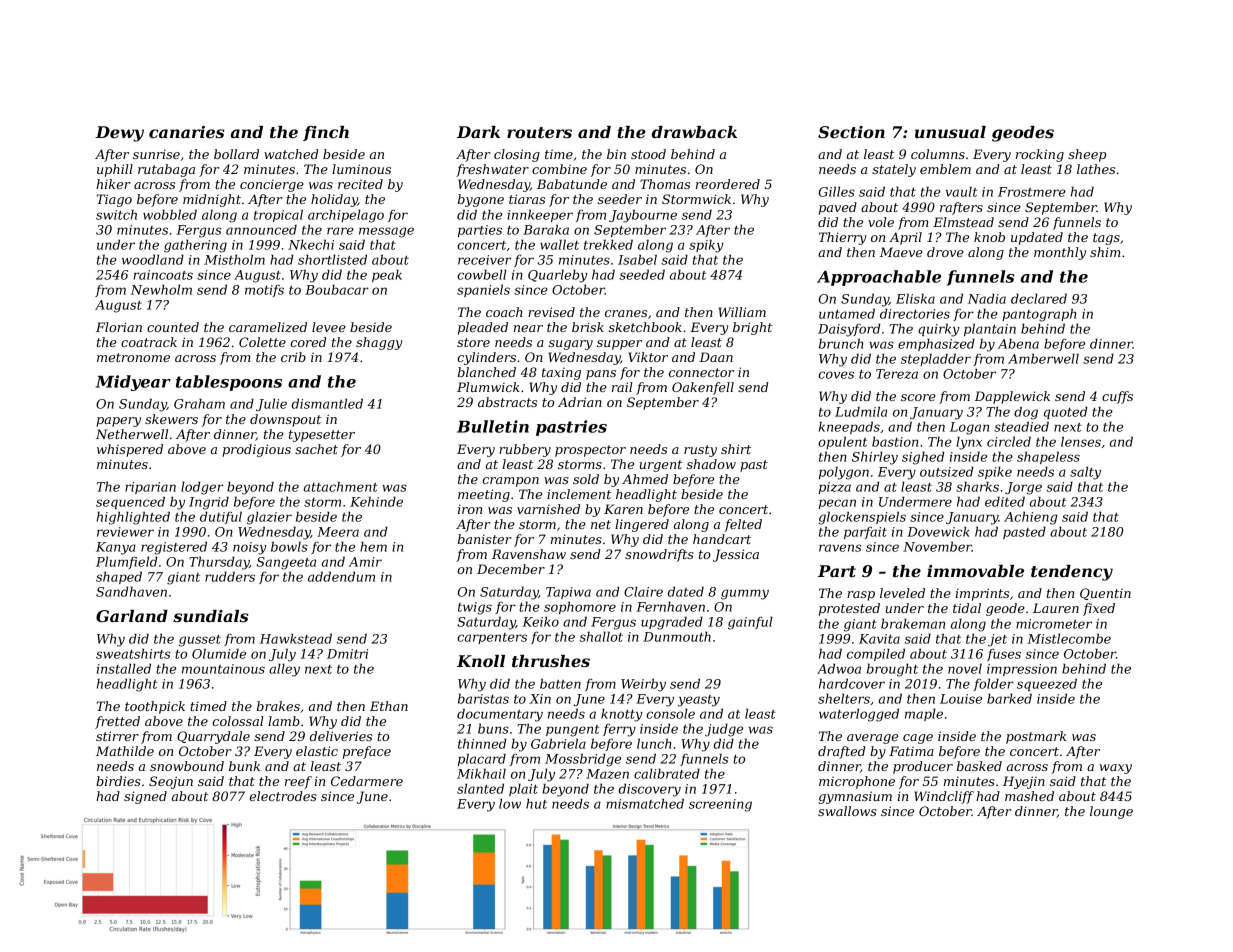  I want to click on impression, so click(1022, 670).
